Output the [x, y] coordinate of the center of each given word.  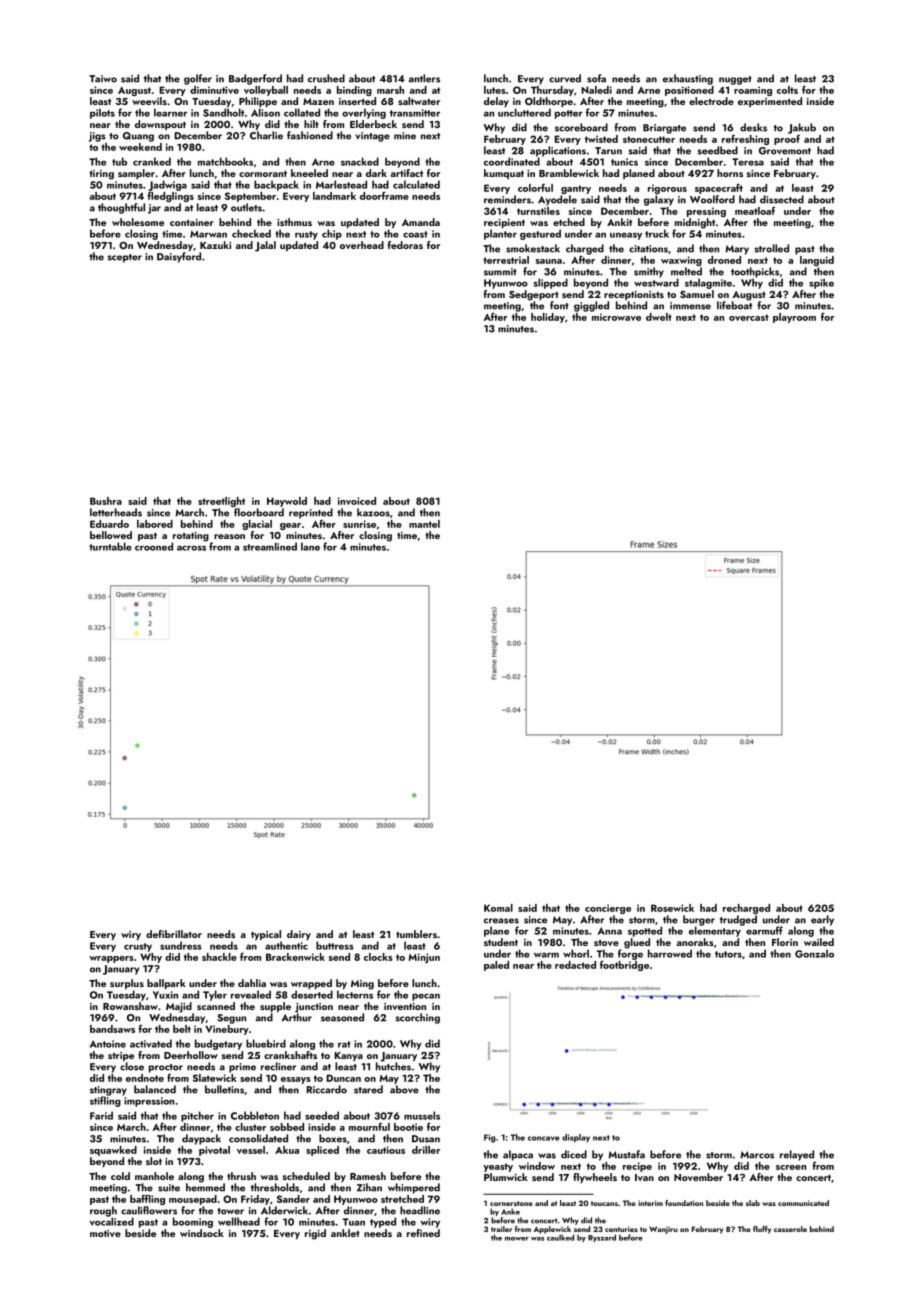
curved [565, 78]
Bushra [106, 501]
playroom [794, 318]
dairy [299, 935]
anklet [345, 1233]
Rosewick [672, 908]
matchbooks [225, 161]
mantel [424, 524]
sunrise [359, 524]
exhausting [688, 79]
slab [753, 1203]
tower [230, 1211]
